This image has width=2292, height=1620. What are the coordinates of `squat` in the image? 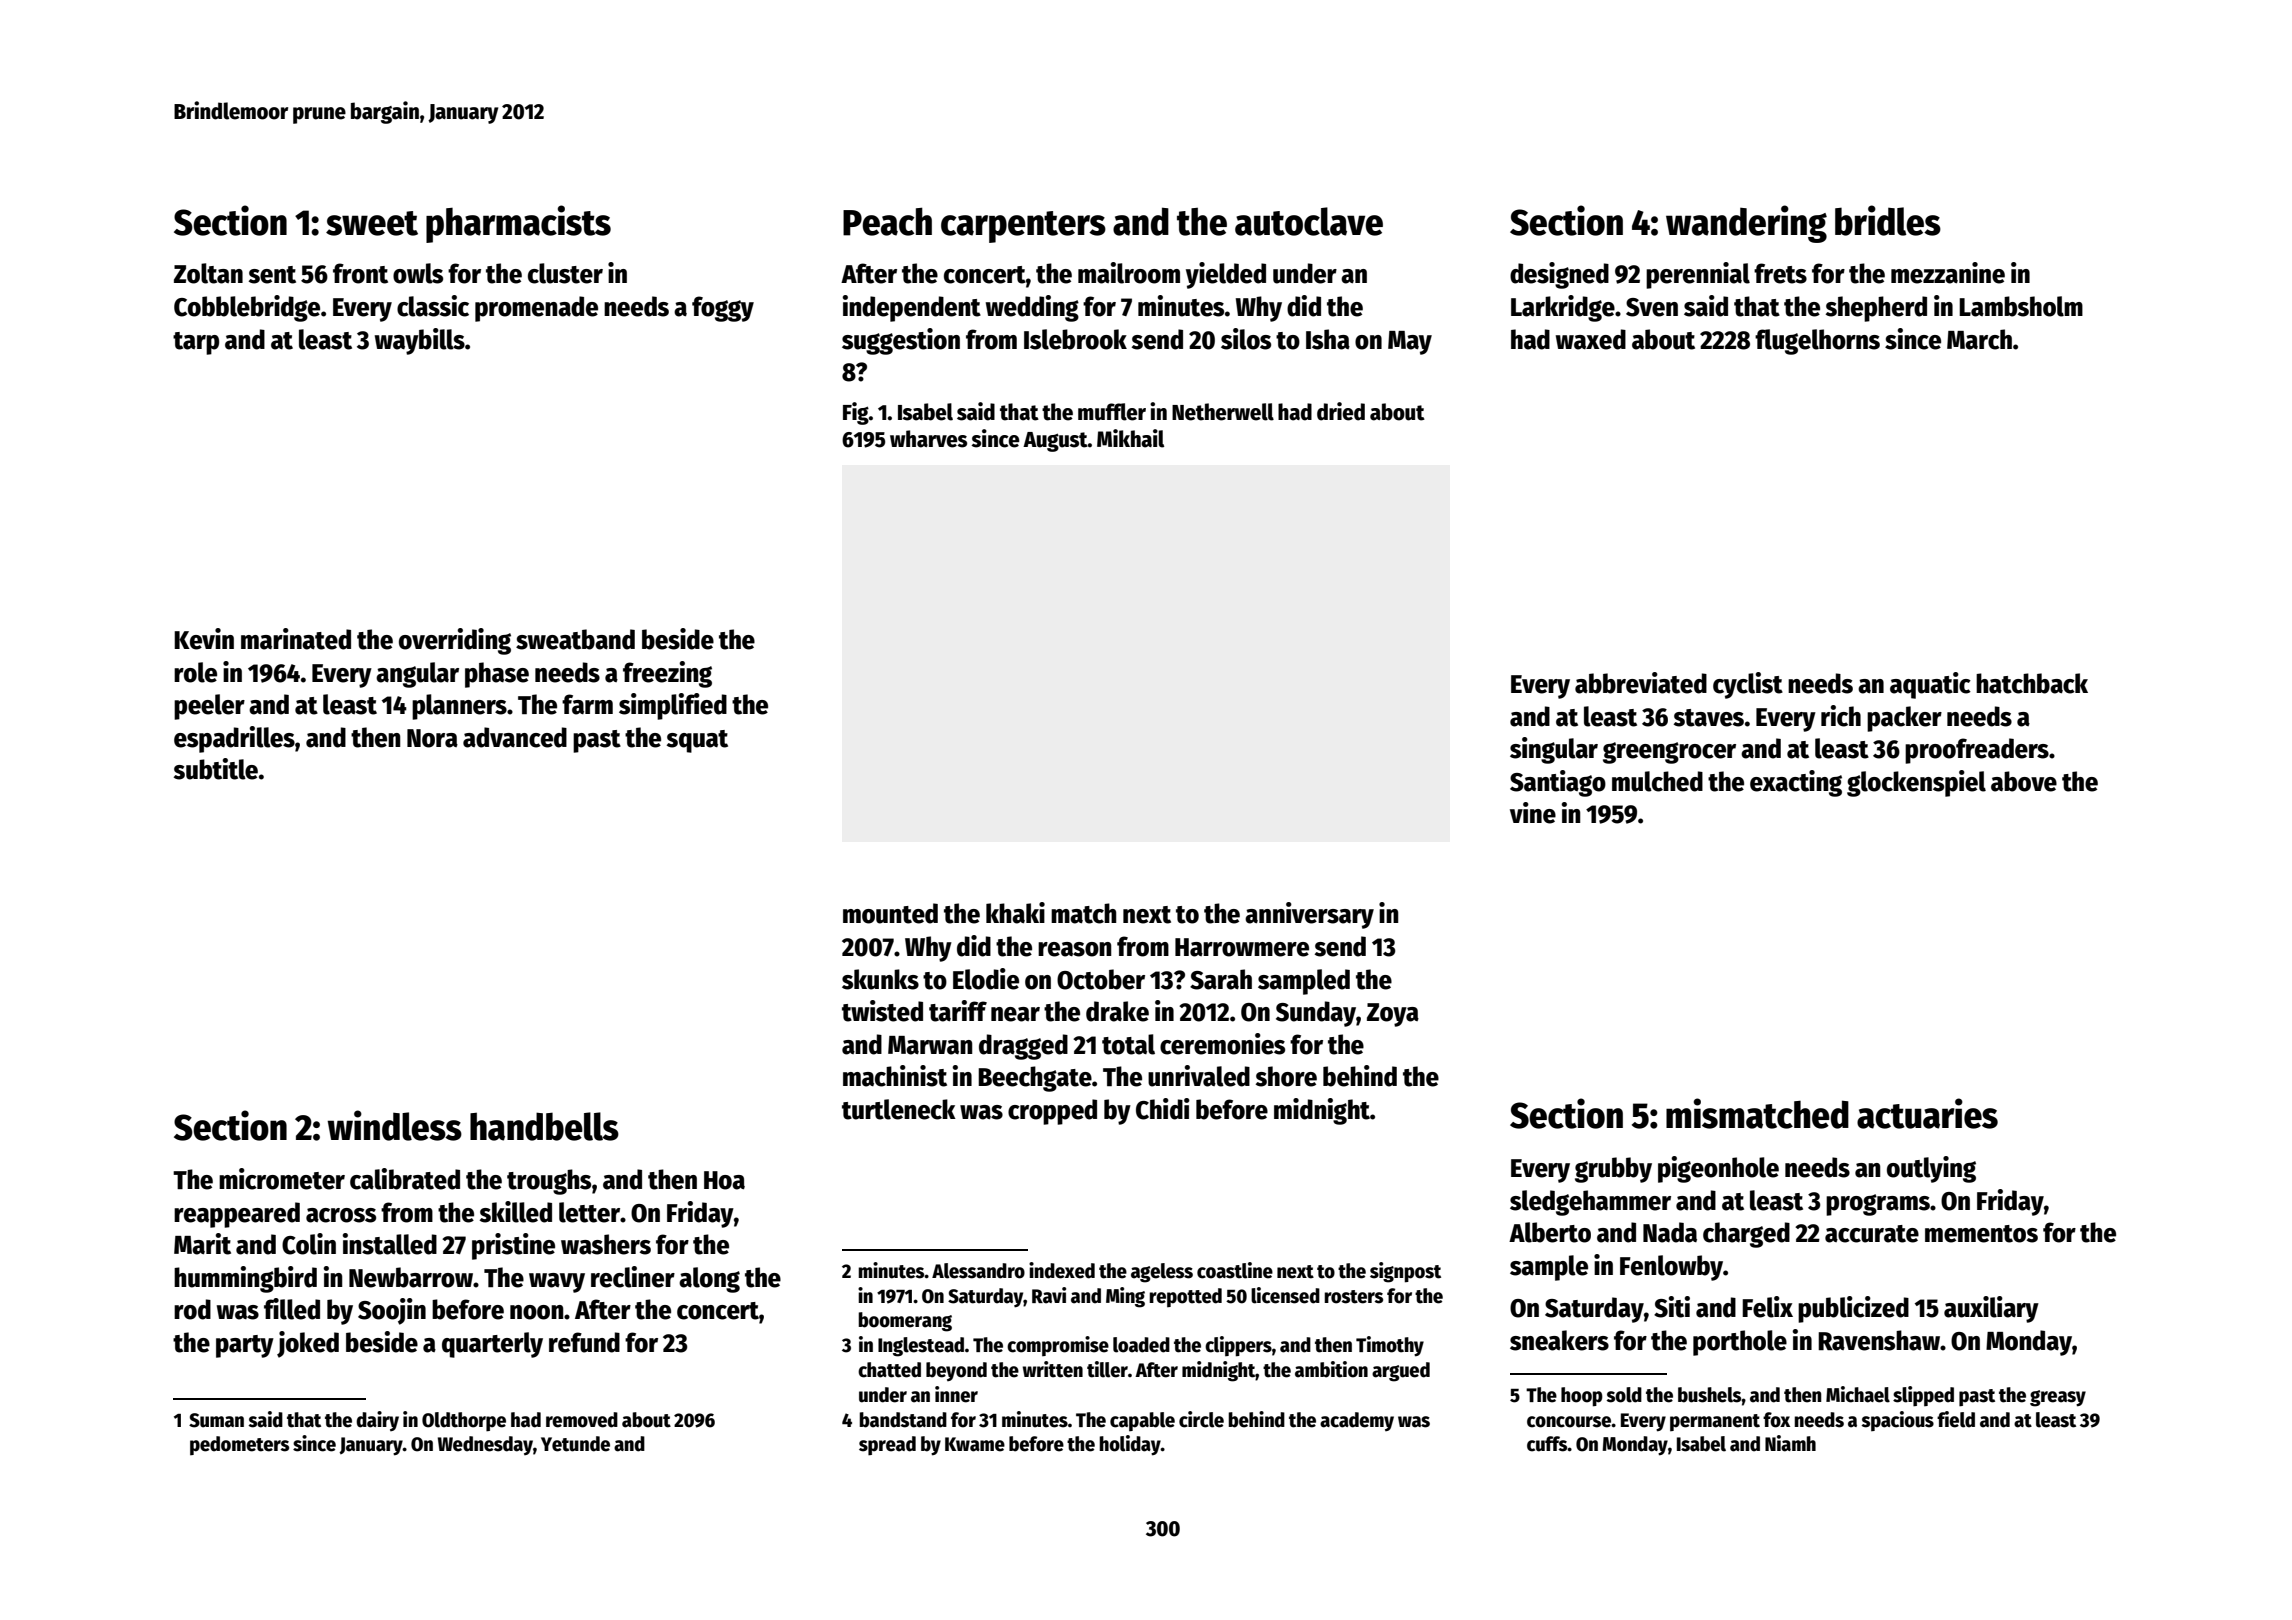 It's located at (697, 741).
